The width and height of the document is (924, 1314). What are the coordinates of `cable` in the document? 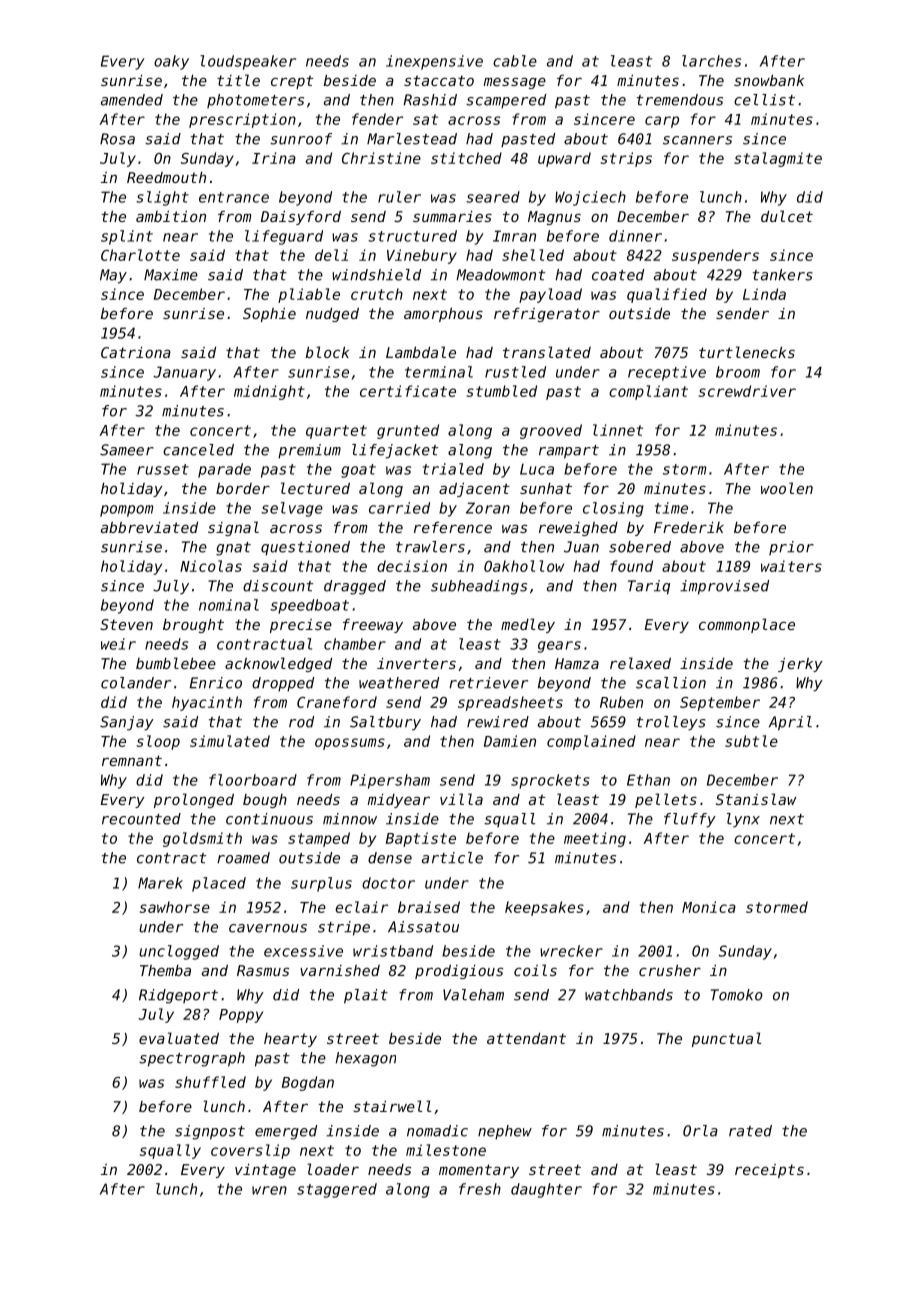 It's located at (515, 61).
